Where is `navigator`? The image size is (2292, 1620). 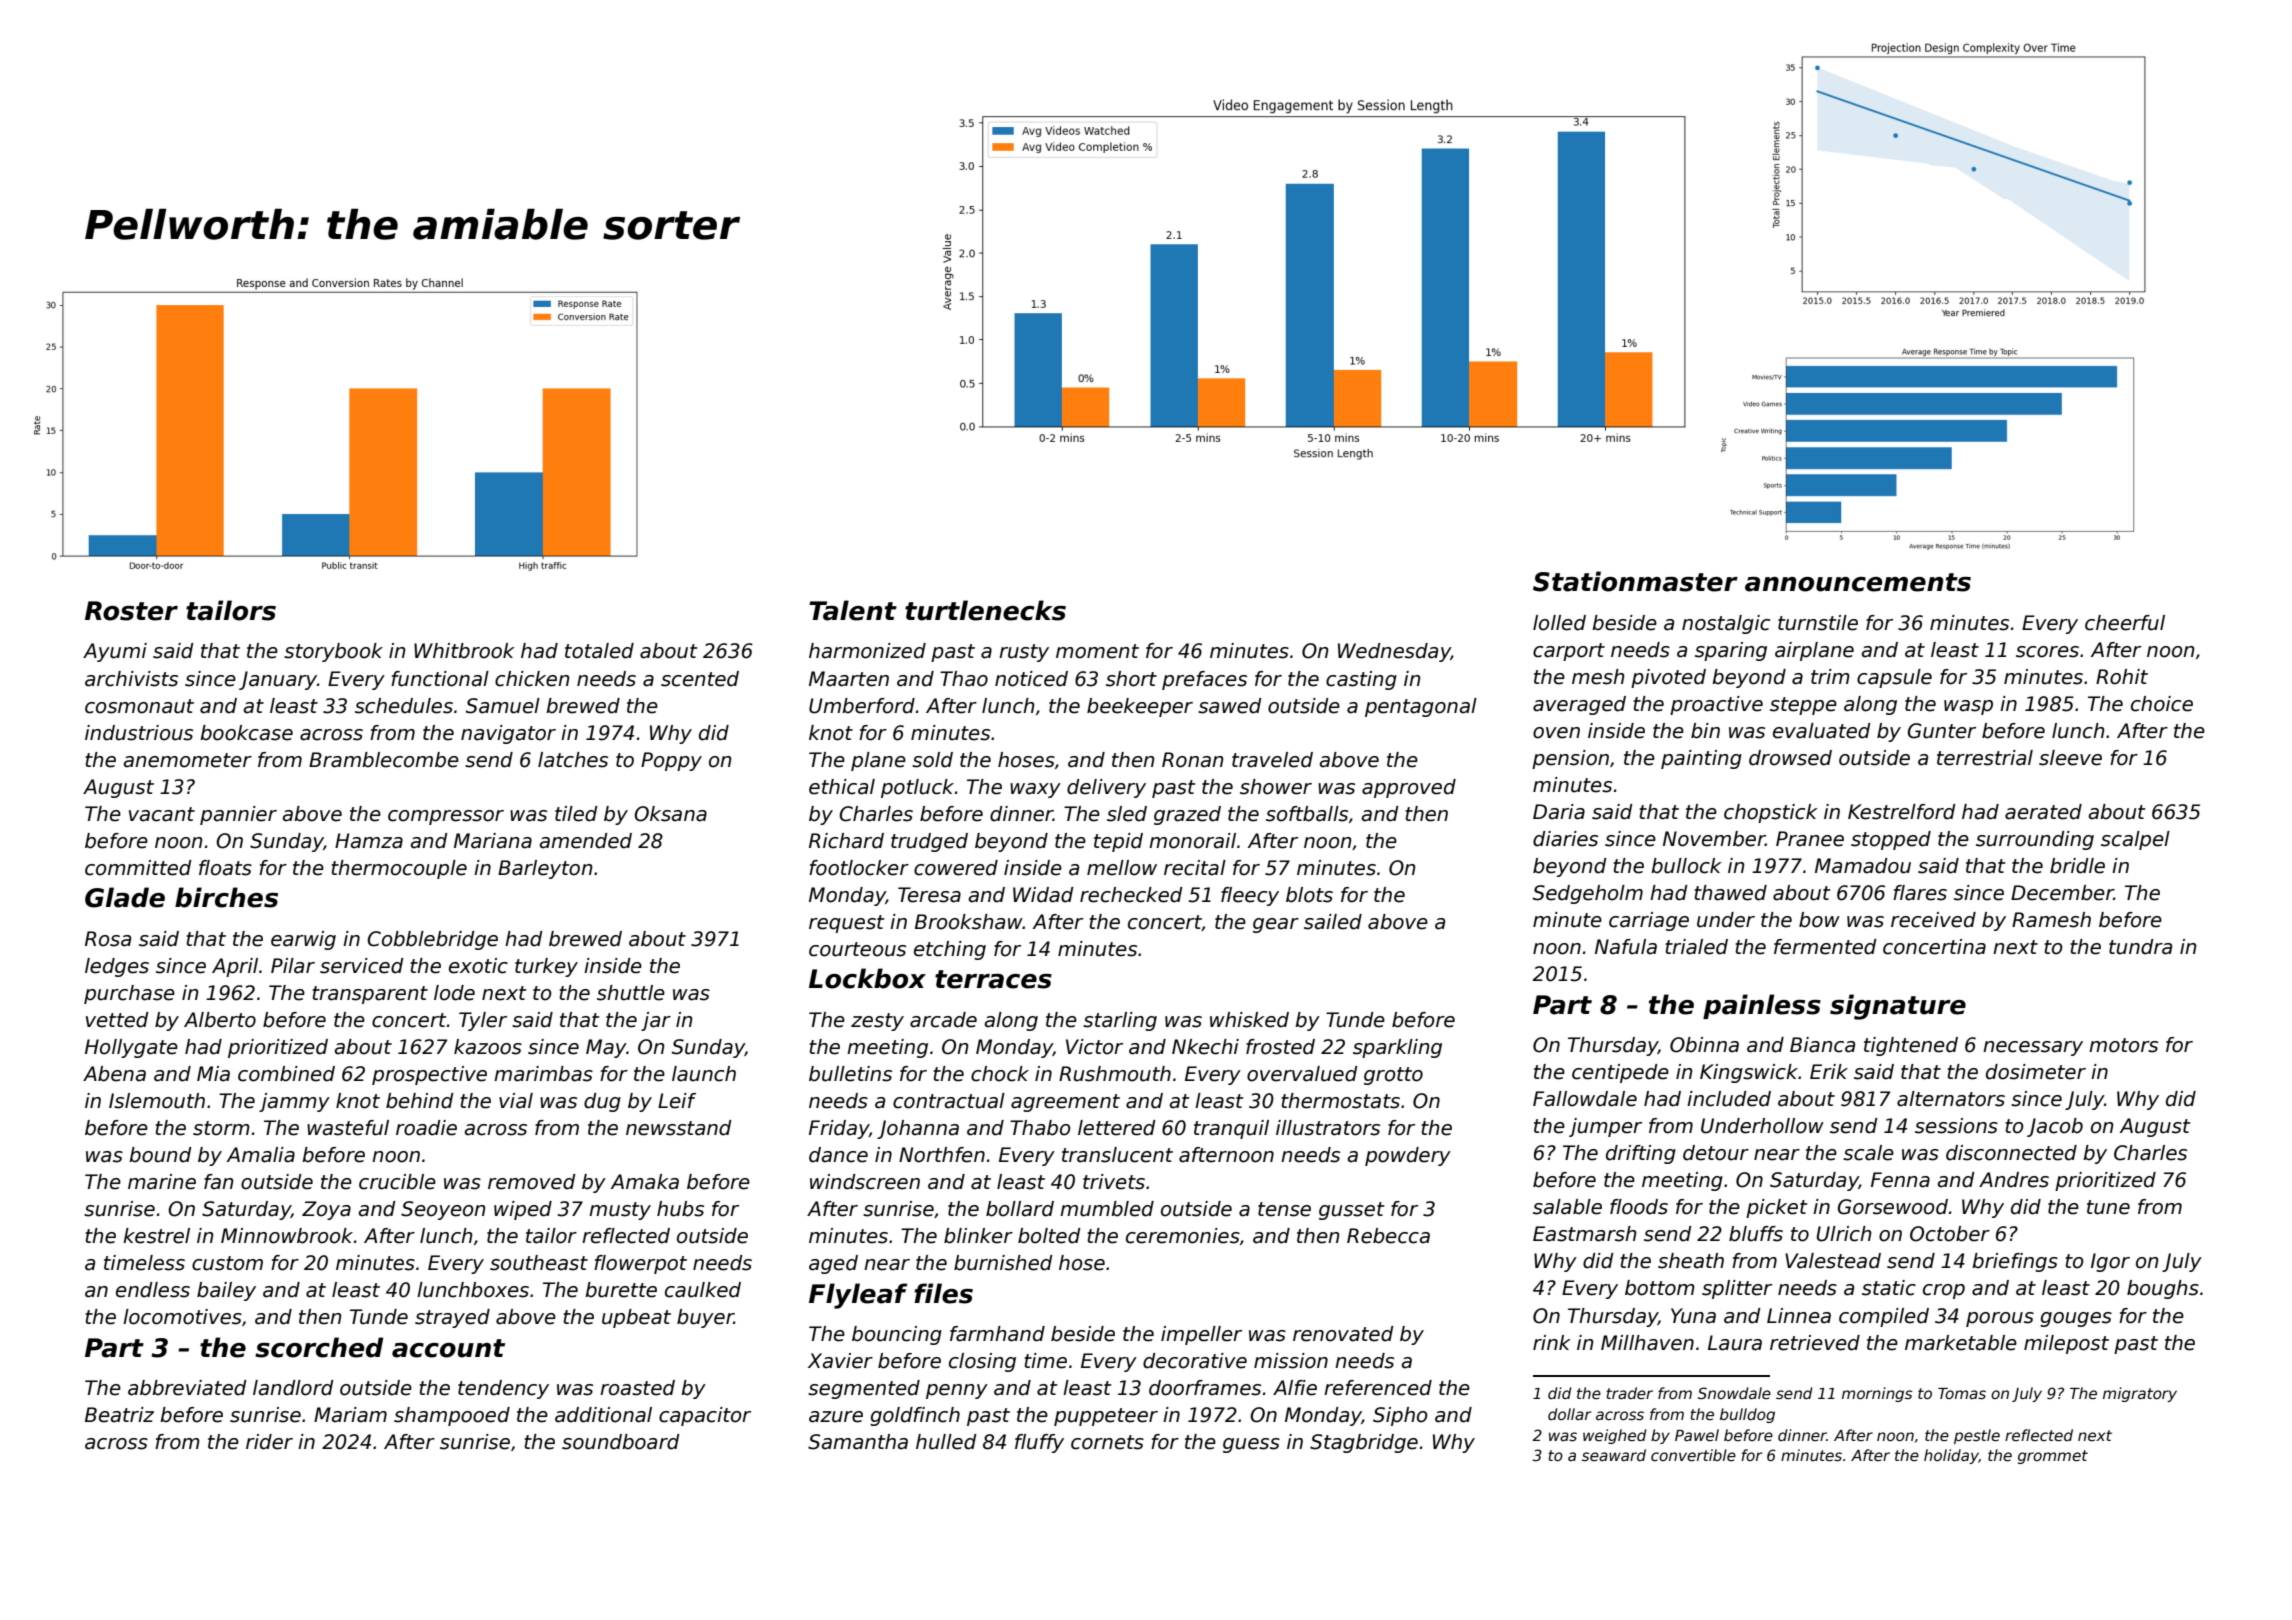
navigator is located at coordinates (508, 734).
